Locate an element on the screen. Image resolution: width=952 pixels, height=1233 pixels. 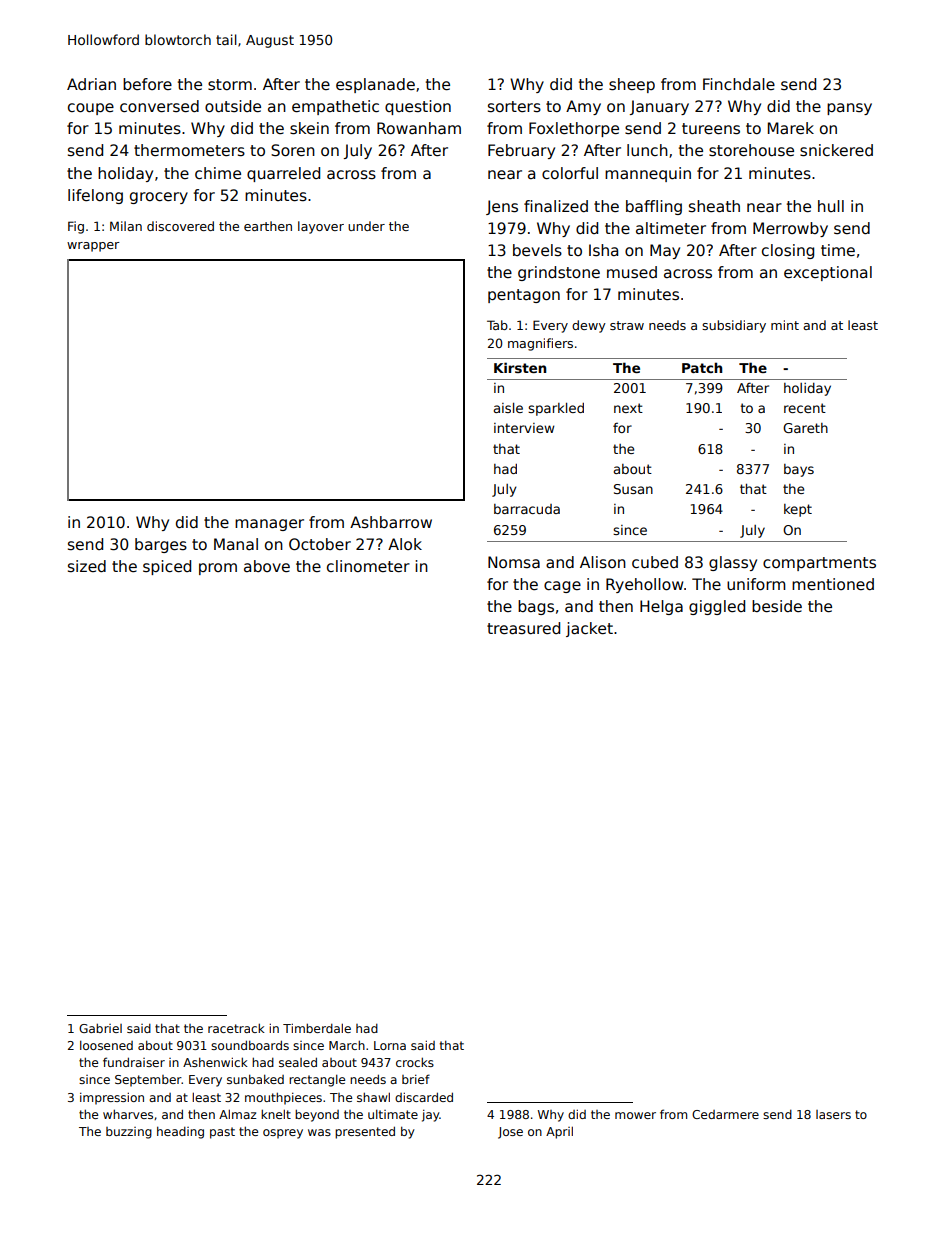
barges is located at coordinates (161, 545).
